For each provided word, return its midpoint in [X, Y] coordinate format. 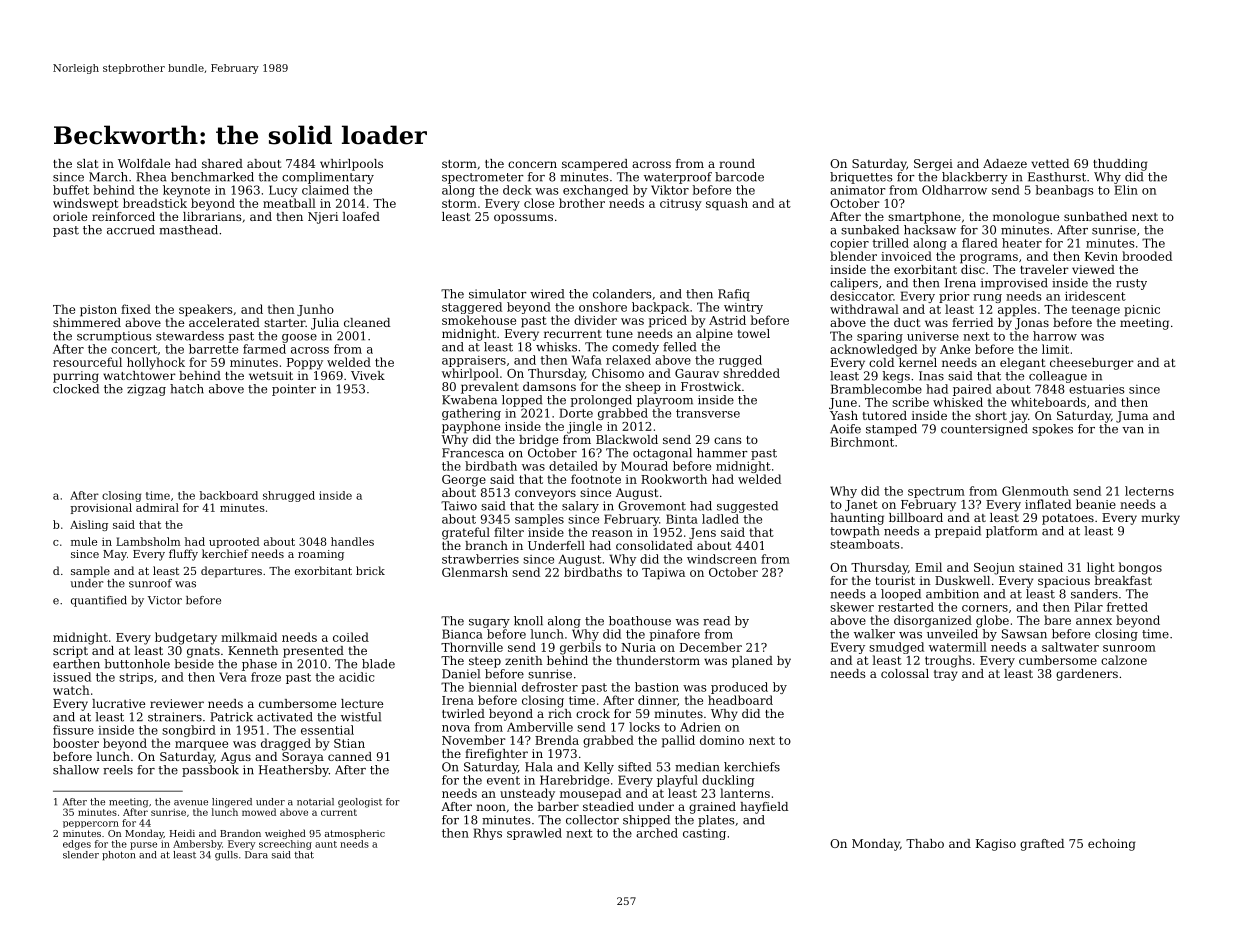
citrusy [681, 205]
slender [81, 855]
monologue [1026, 218]
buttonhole [137, 664]
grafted [1042, 845]
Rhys [487, 834]
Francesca [473, 453]
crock [593, 713]
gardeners [1087, 675]
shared [222, 163]
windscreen [722, 559]
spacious [1064, 582]
